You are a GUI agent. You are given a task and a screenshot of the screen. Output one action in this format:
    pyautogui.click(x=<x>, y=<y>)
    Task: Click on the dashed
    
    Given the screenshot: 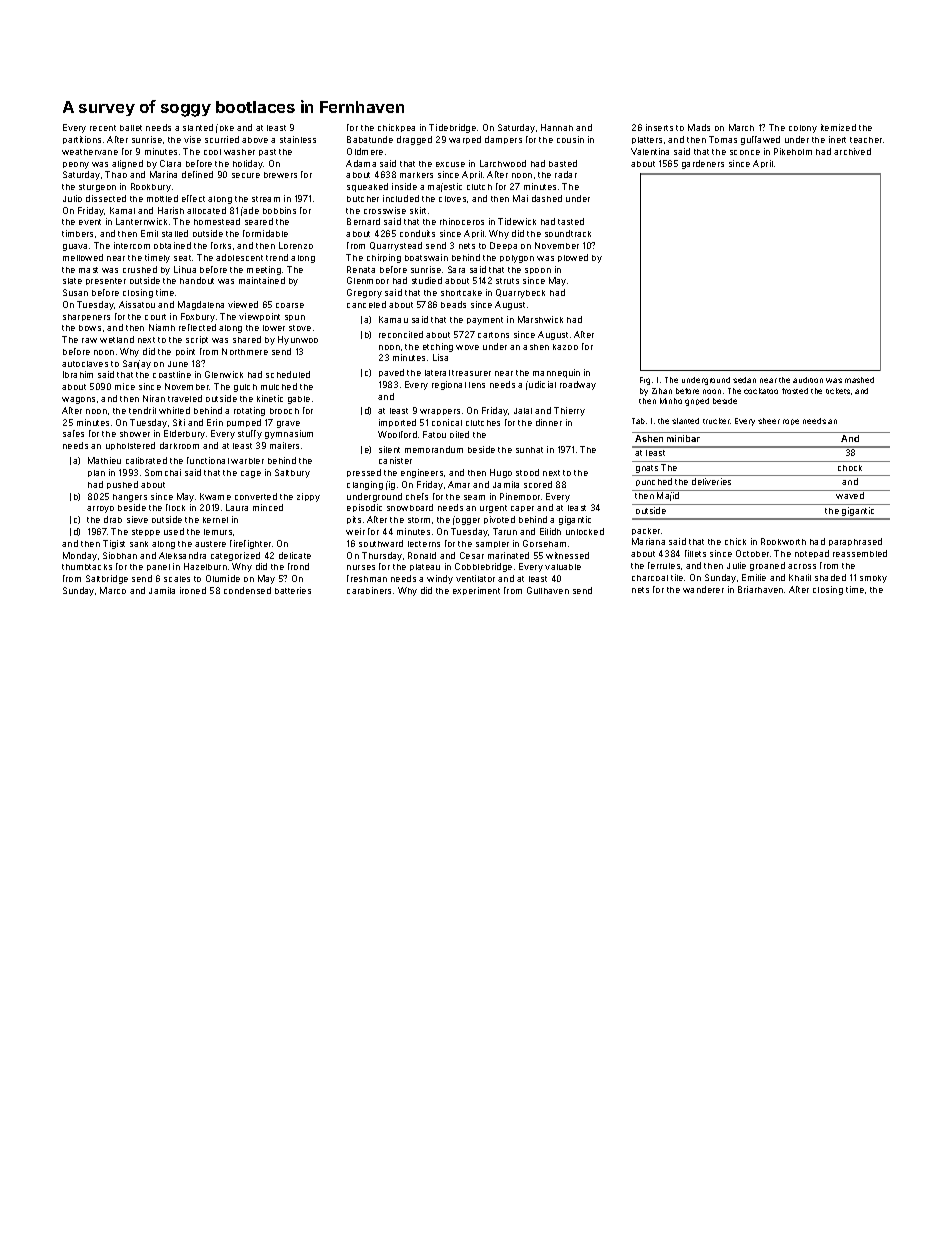 What is the action you would take?
    pyautogui.click(x=547, y=198)
